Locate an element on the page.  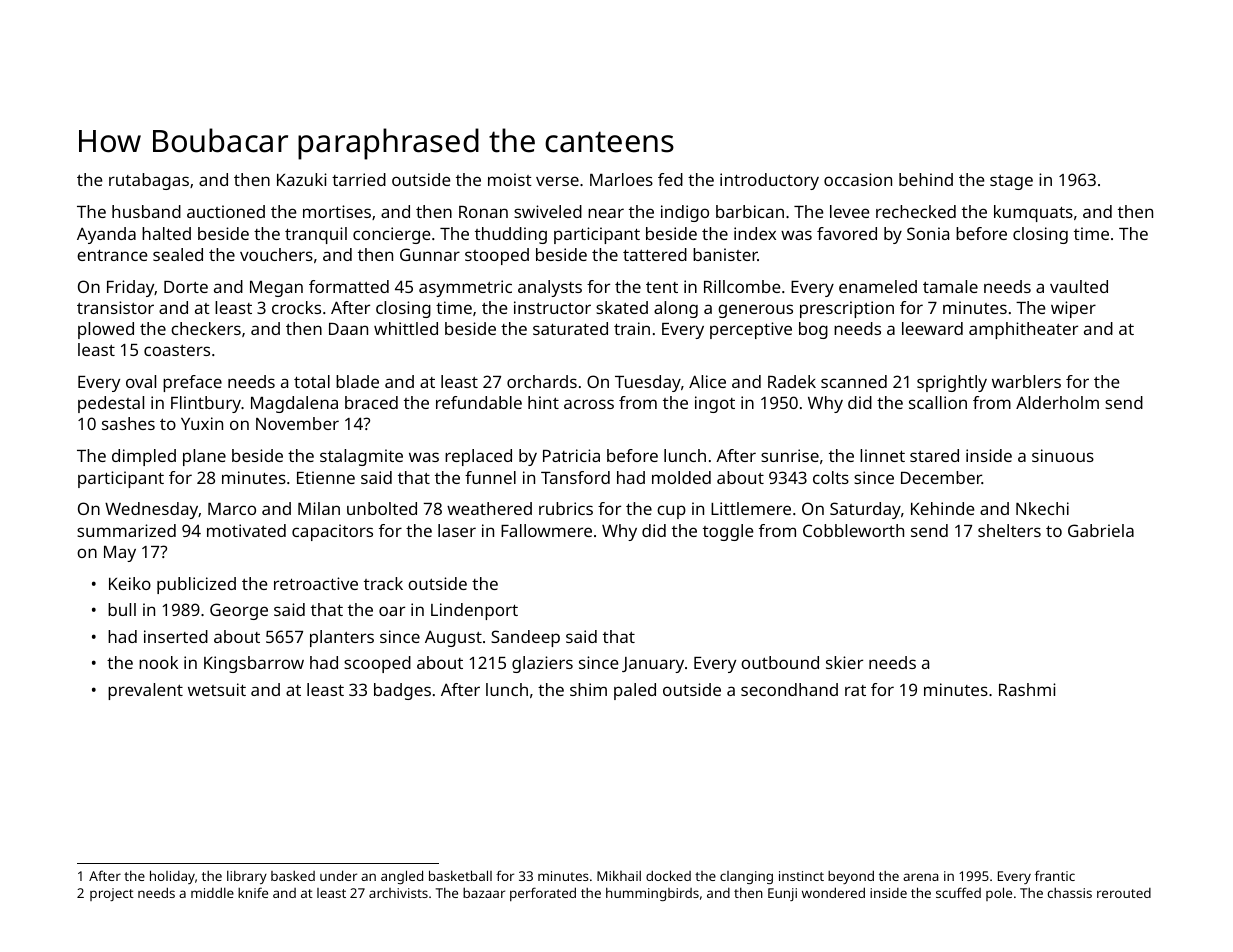
Rashmi is located at coordinates (1027, 689).
